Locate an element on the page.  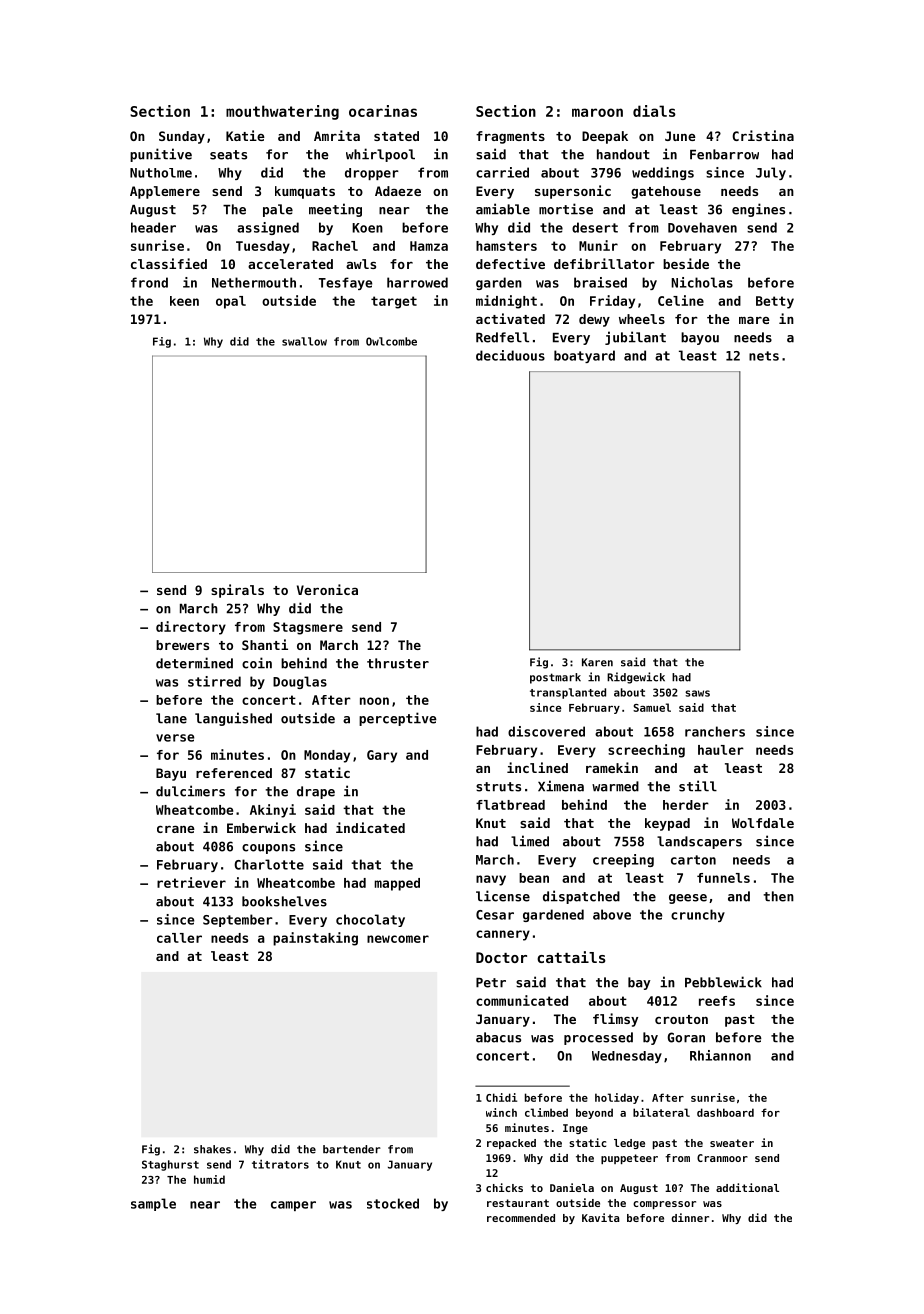
discovered is located at coordinates (546, 731).
